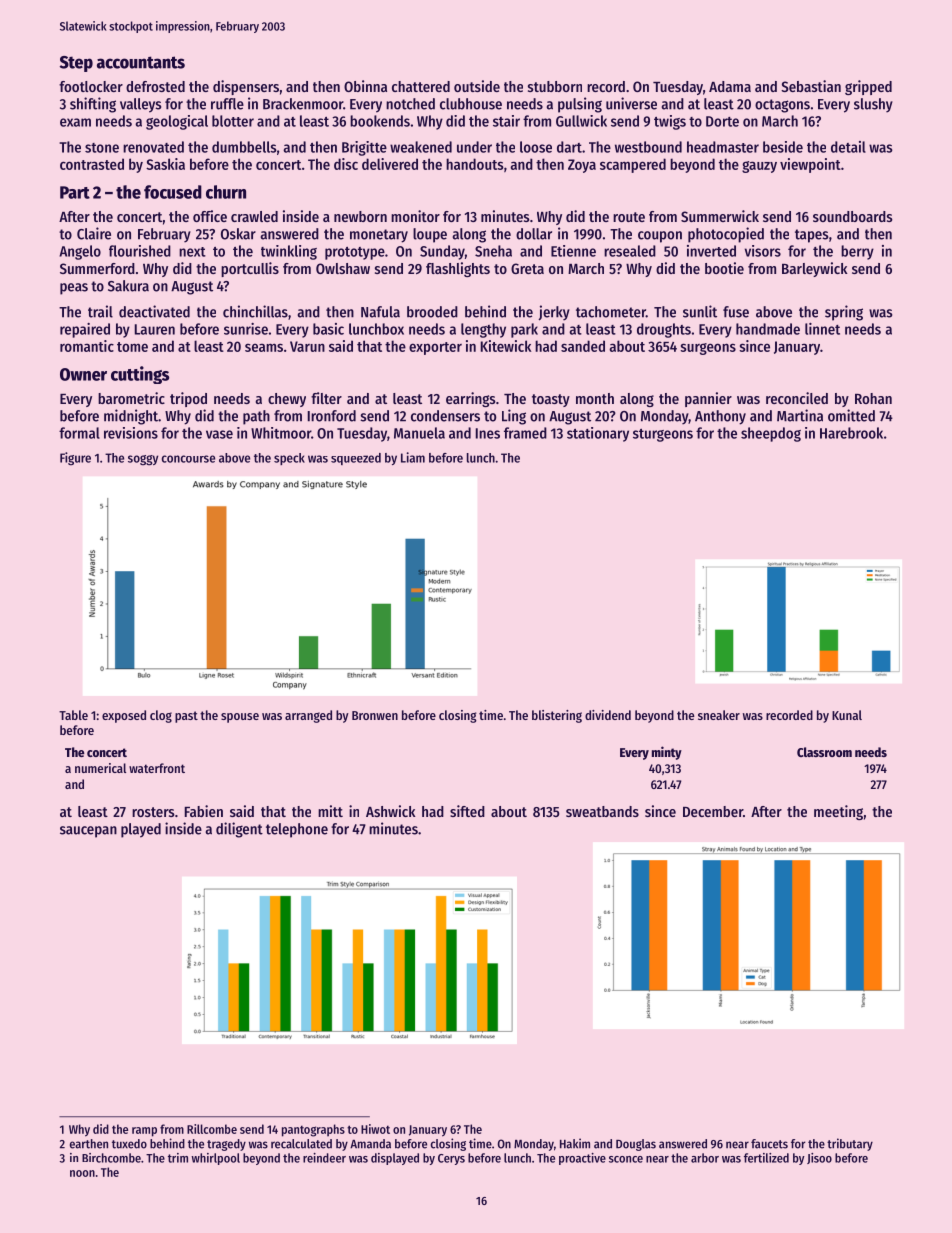  Describe the element at coordinates (783, 147) in the screenshot. I see `beside` at that location.
